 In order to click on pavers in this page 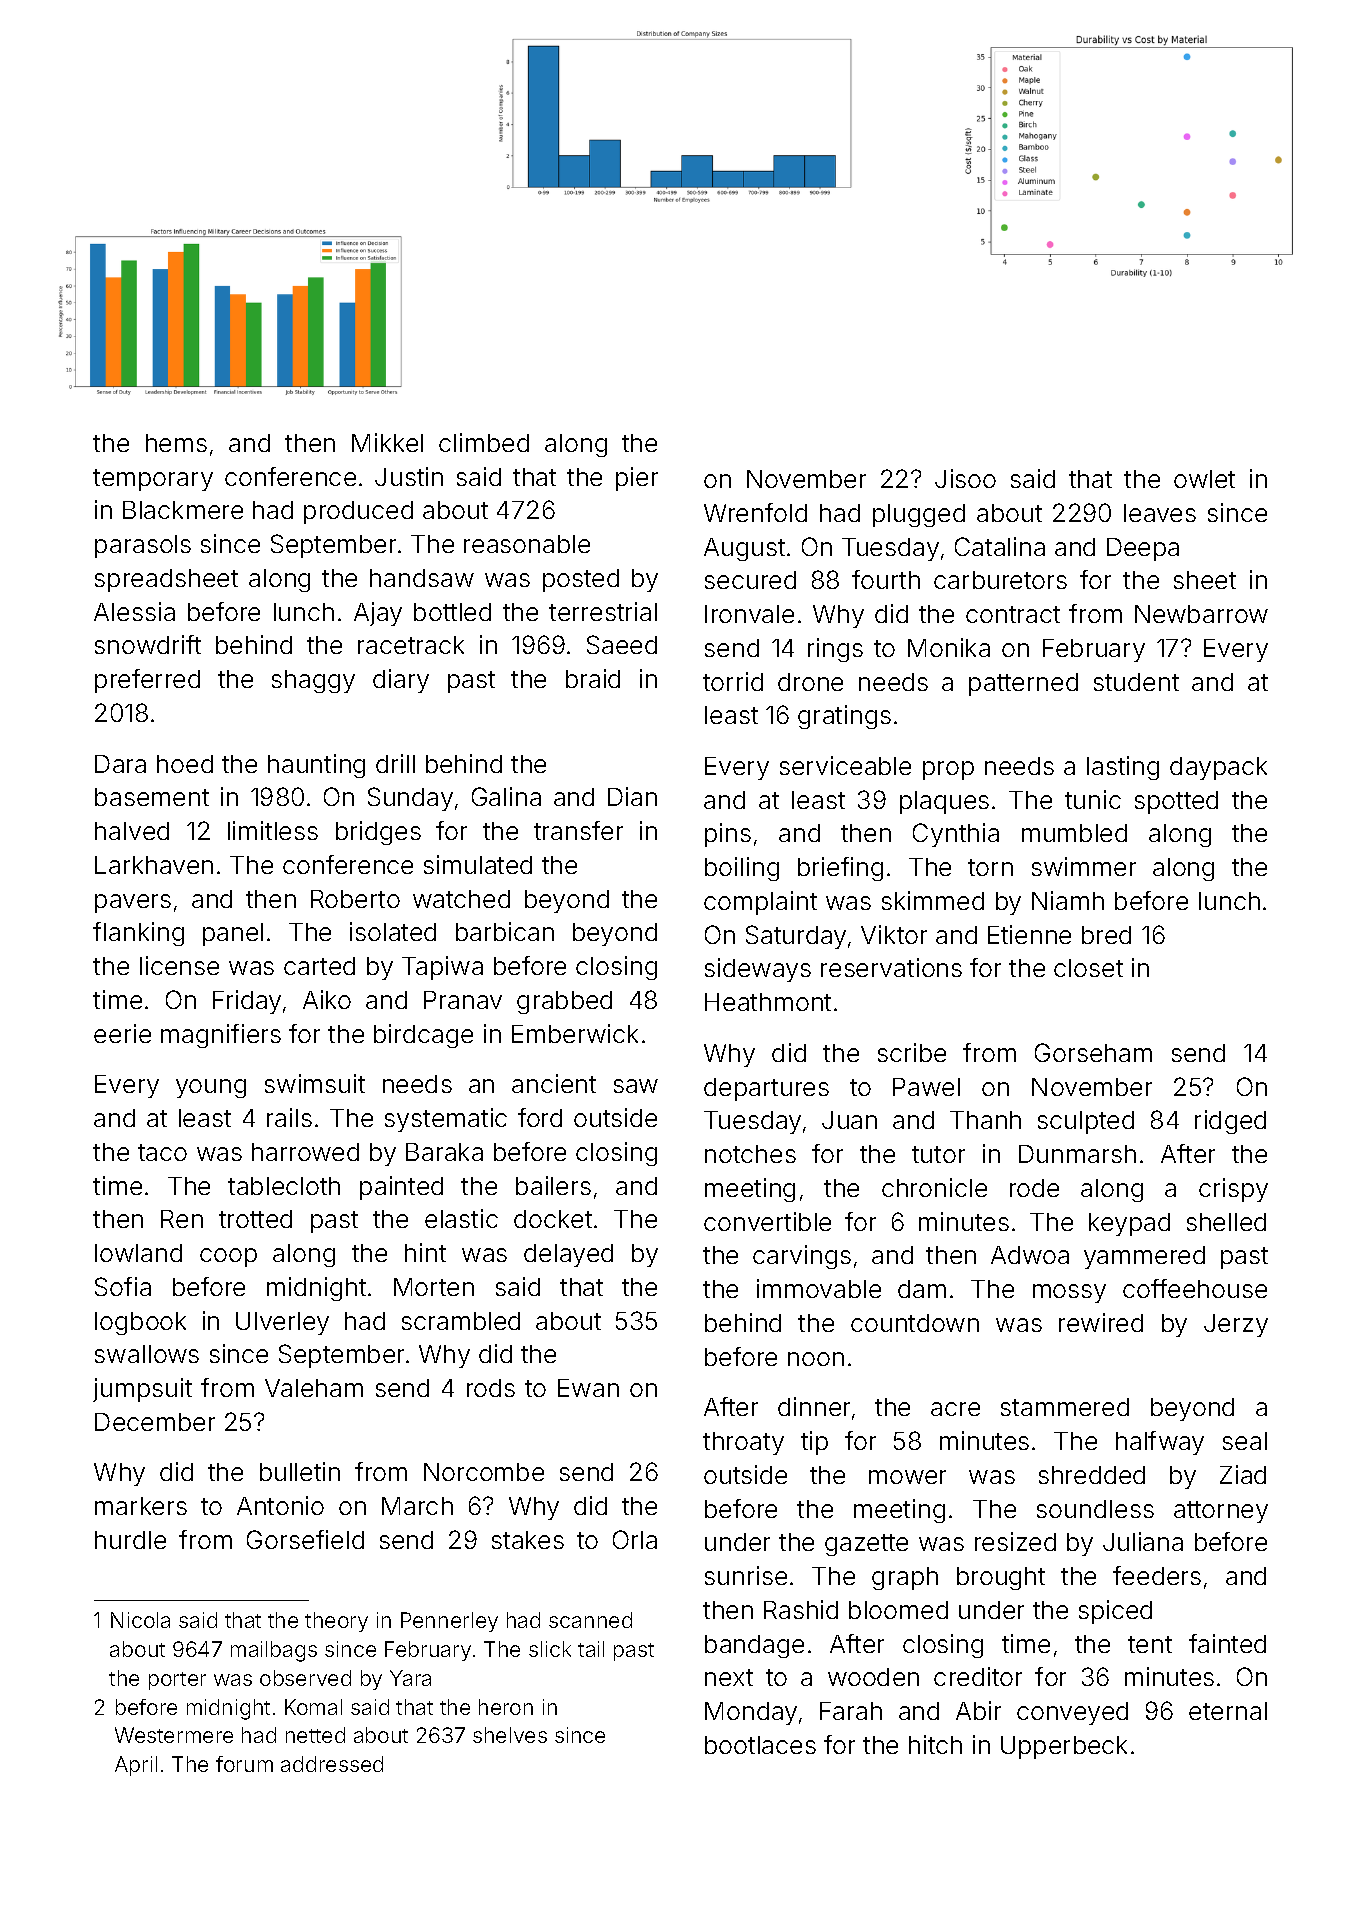, I will do `click(133, 903)`.
